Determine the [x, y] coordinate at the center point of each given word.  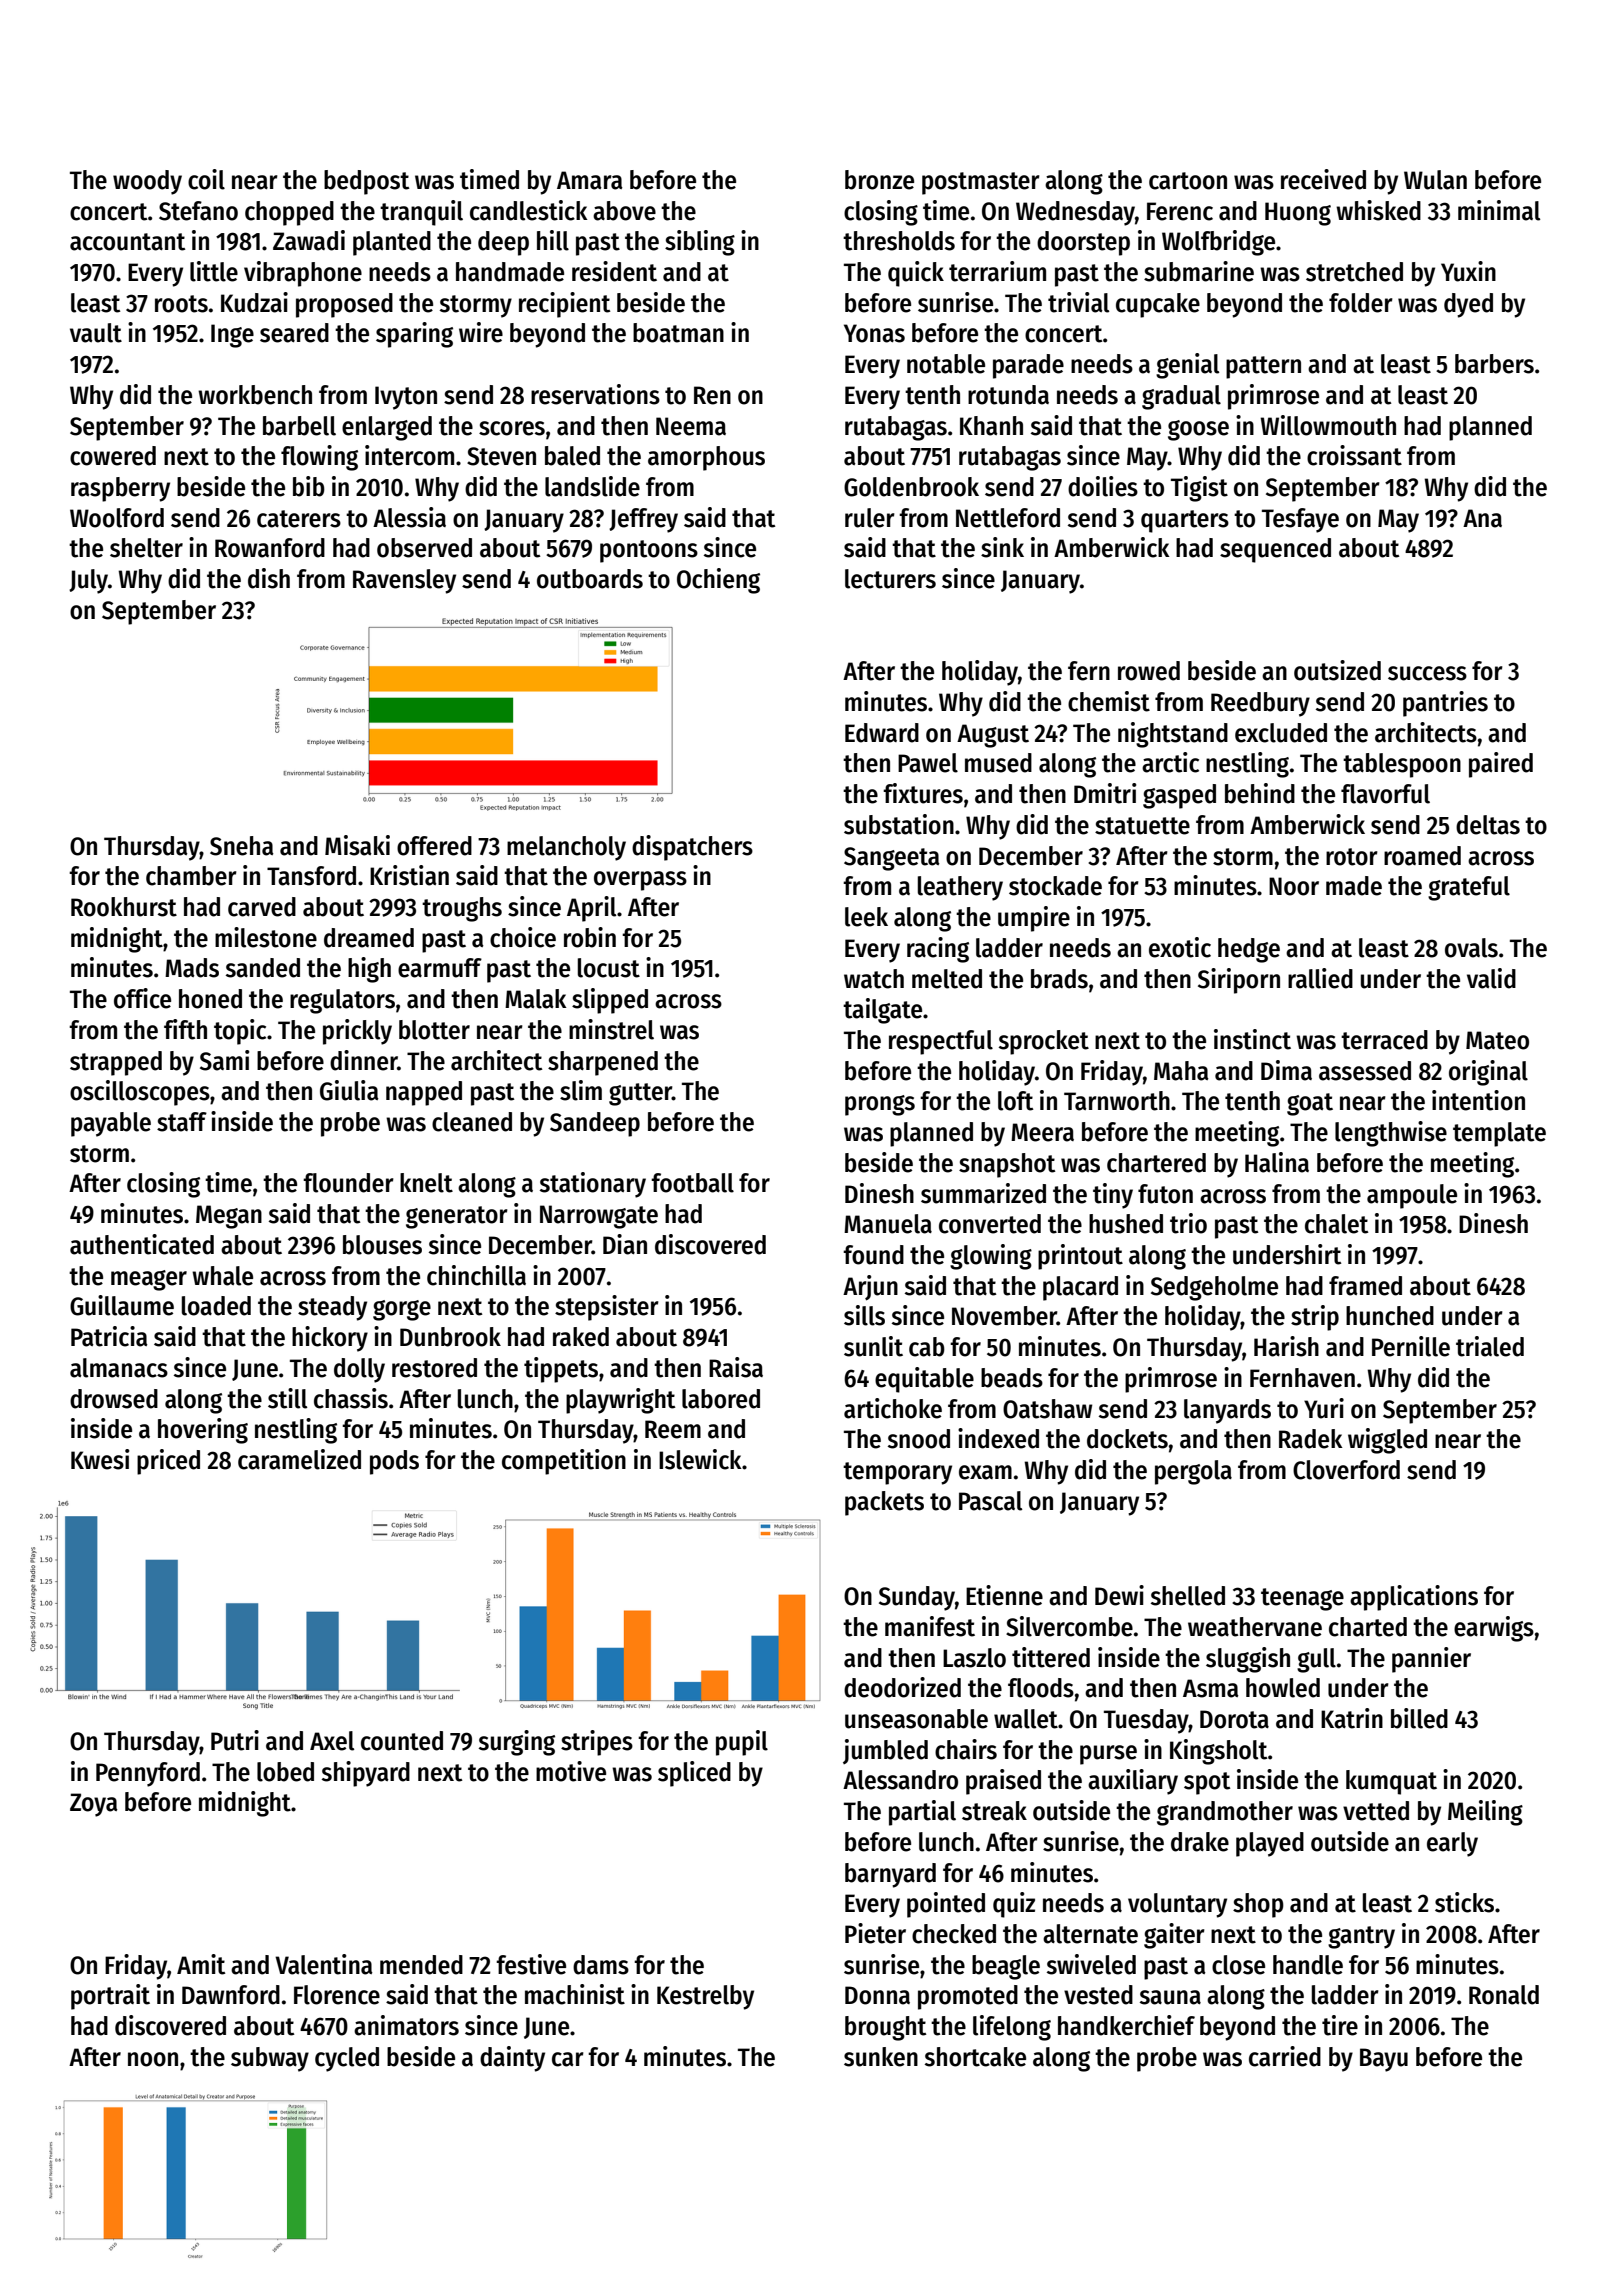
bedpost [366, 182]
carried [1285, 2056]
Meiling [1485, 1813]
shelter [146, 548]
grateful [1469, 888]
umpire [1034, 919]
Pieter [875, 1933]
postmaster [981, 183]
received [1323, 179]
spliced [694, 1774]
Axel [332, 1741]
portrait [110, 1997]
